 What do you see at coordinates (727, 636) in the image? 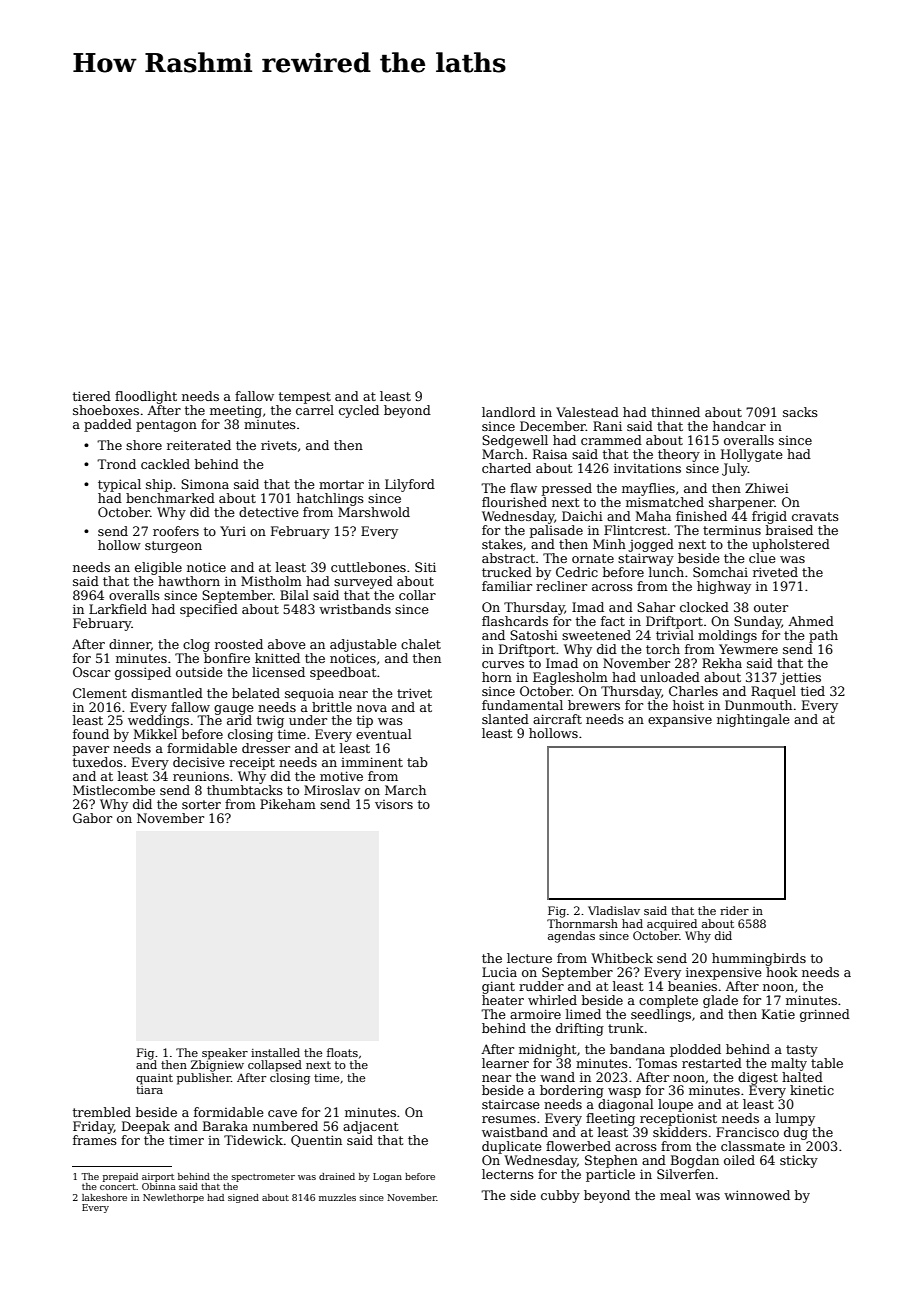
I see `moldings` at bounding box center [727, 636].
